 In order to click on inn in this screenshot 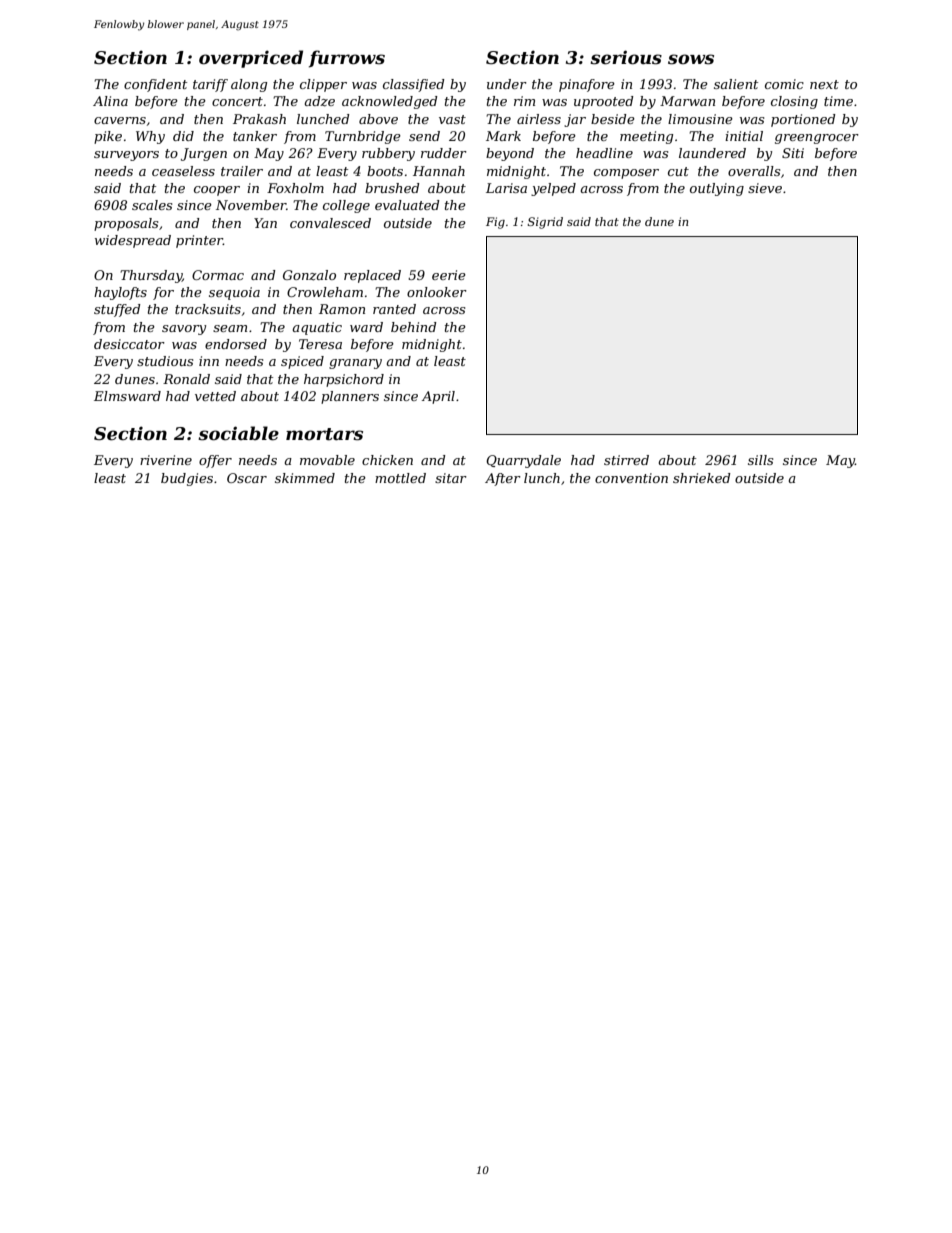, I will do `click(209, 361)`.
